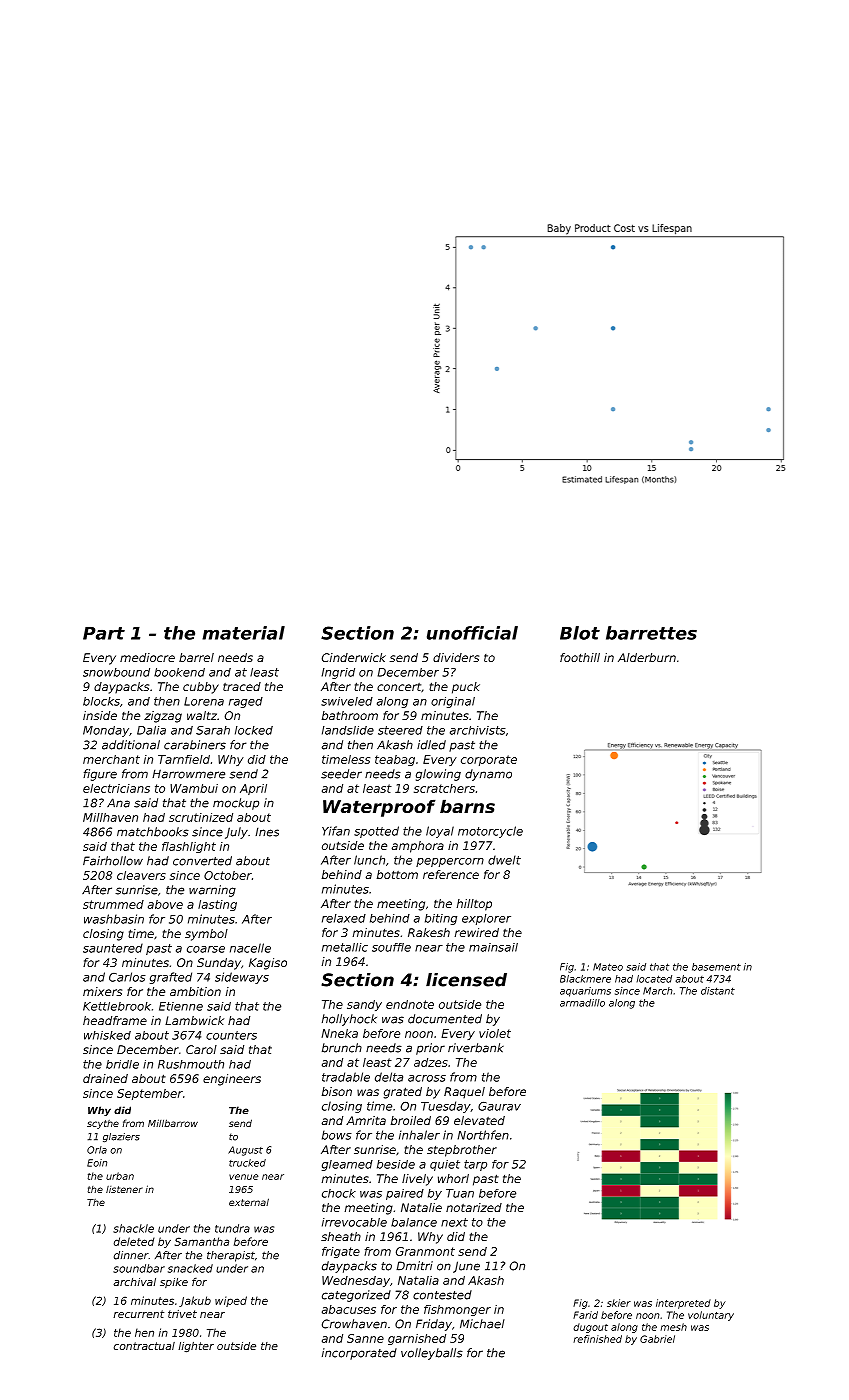 This page has width=849, height=1400. I want to click on teabag, so click(395, 760).
